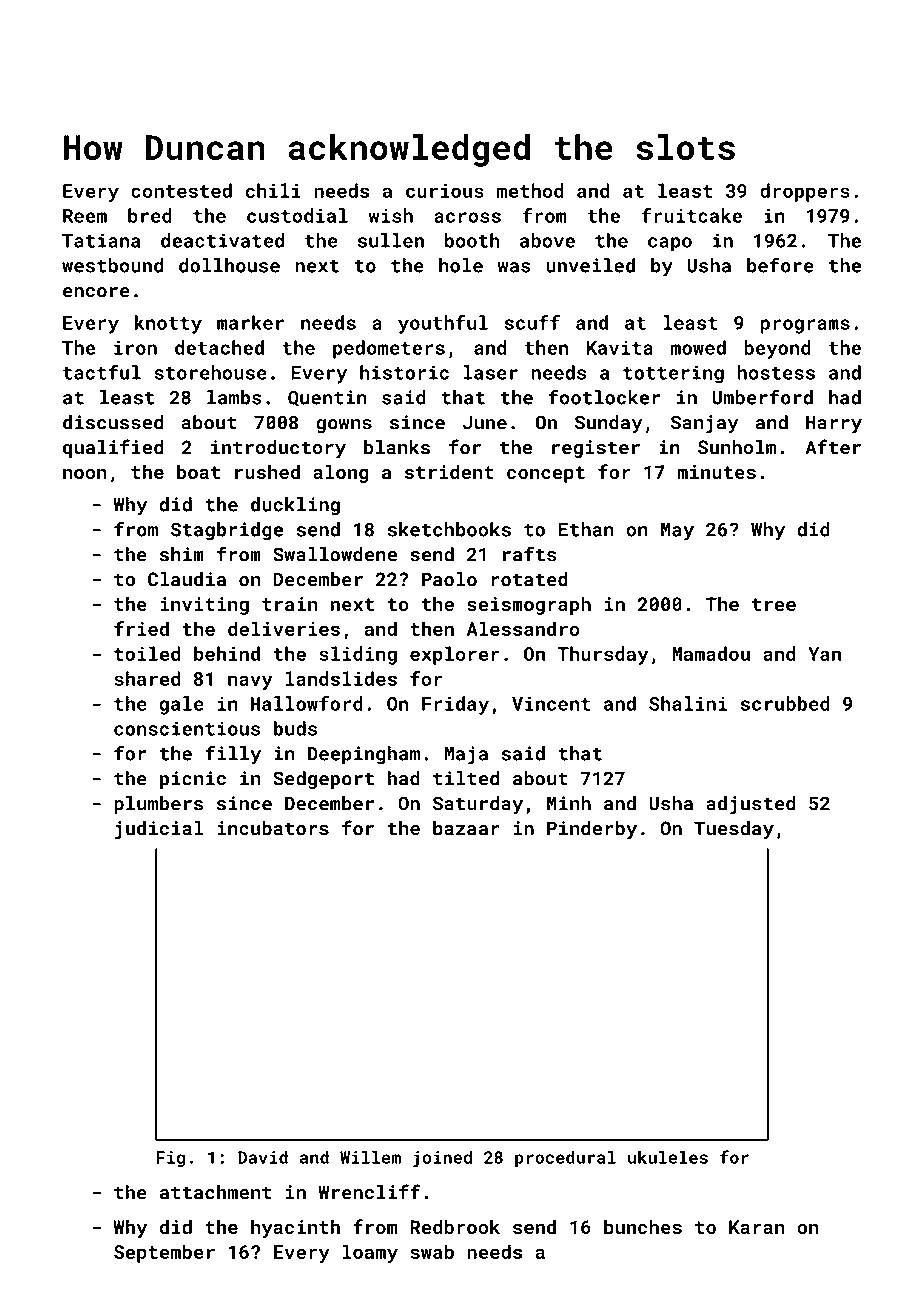 Image resolution: width=924 pixels, height=1314 pixels. I want to click on tree, so click(774, 604).
